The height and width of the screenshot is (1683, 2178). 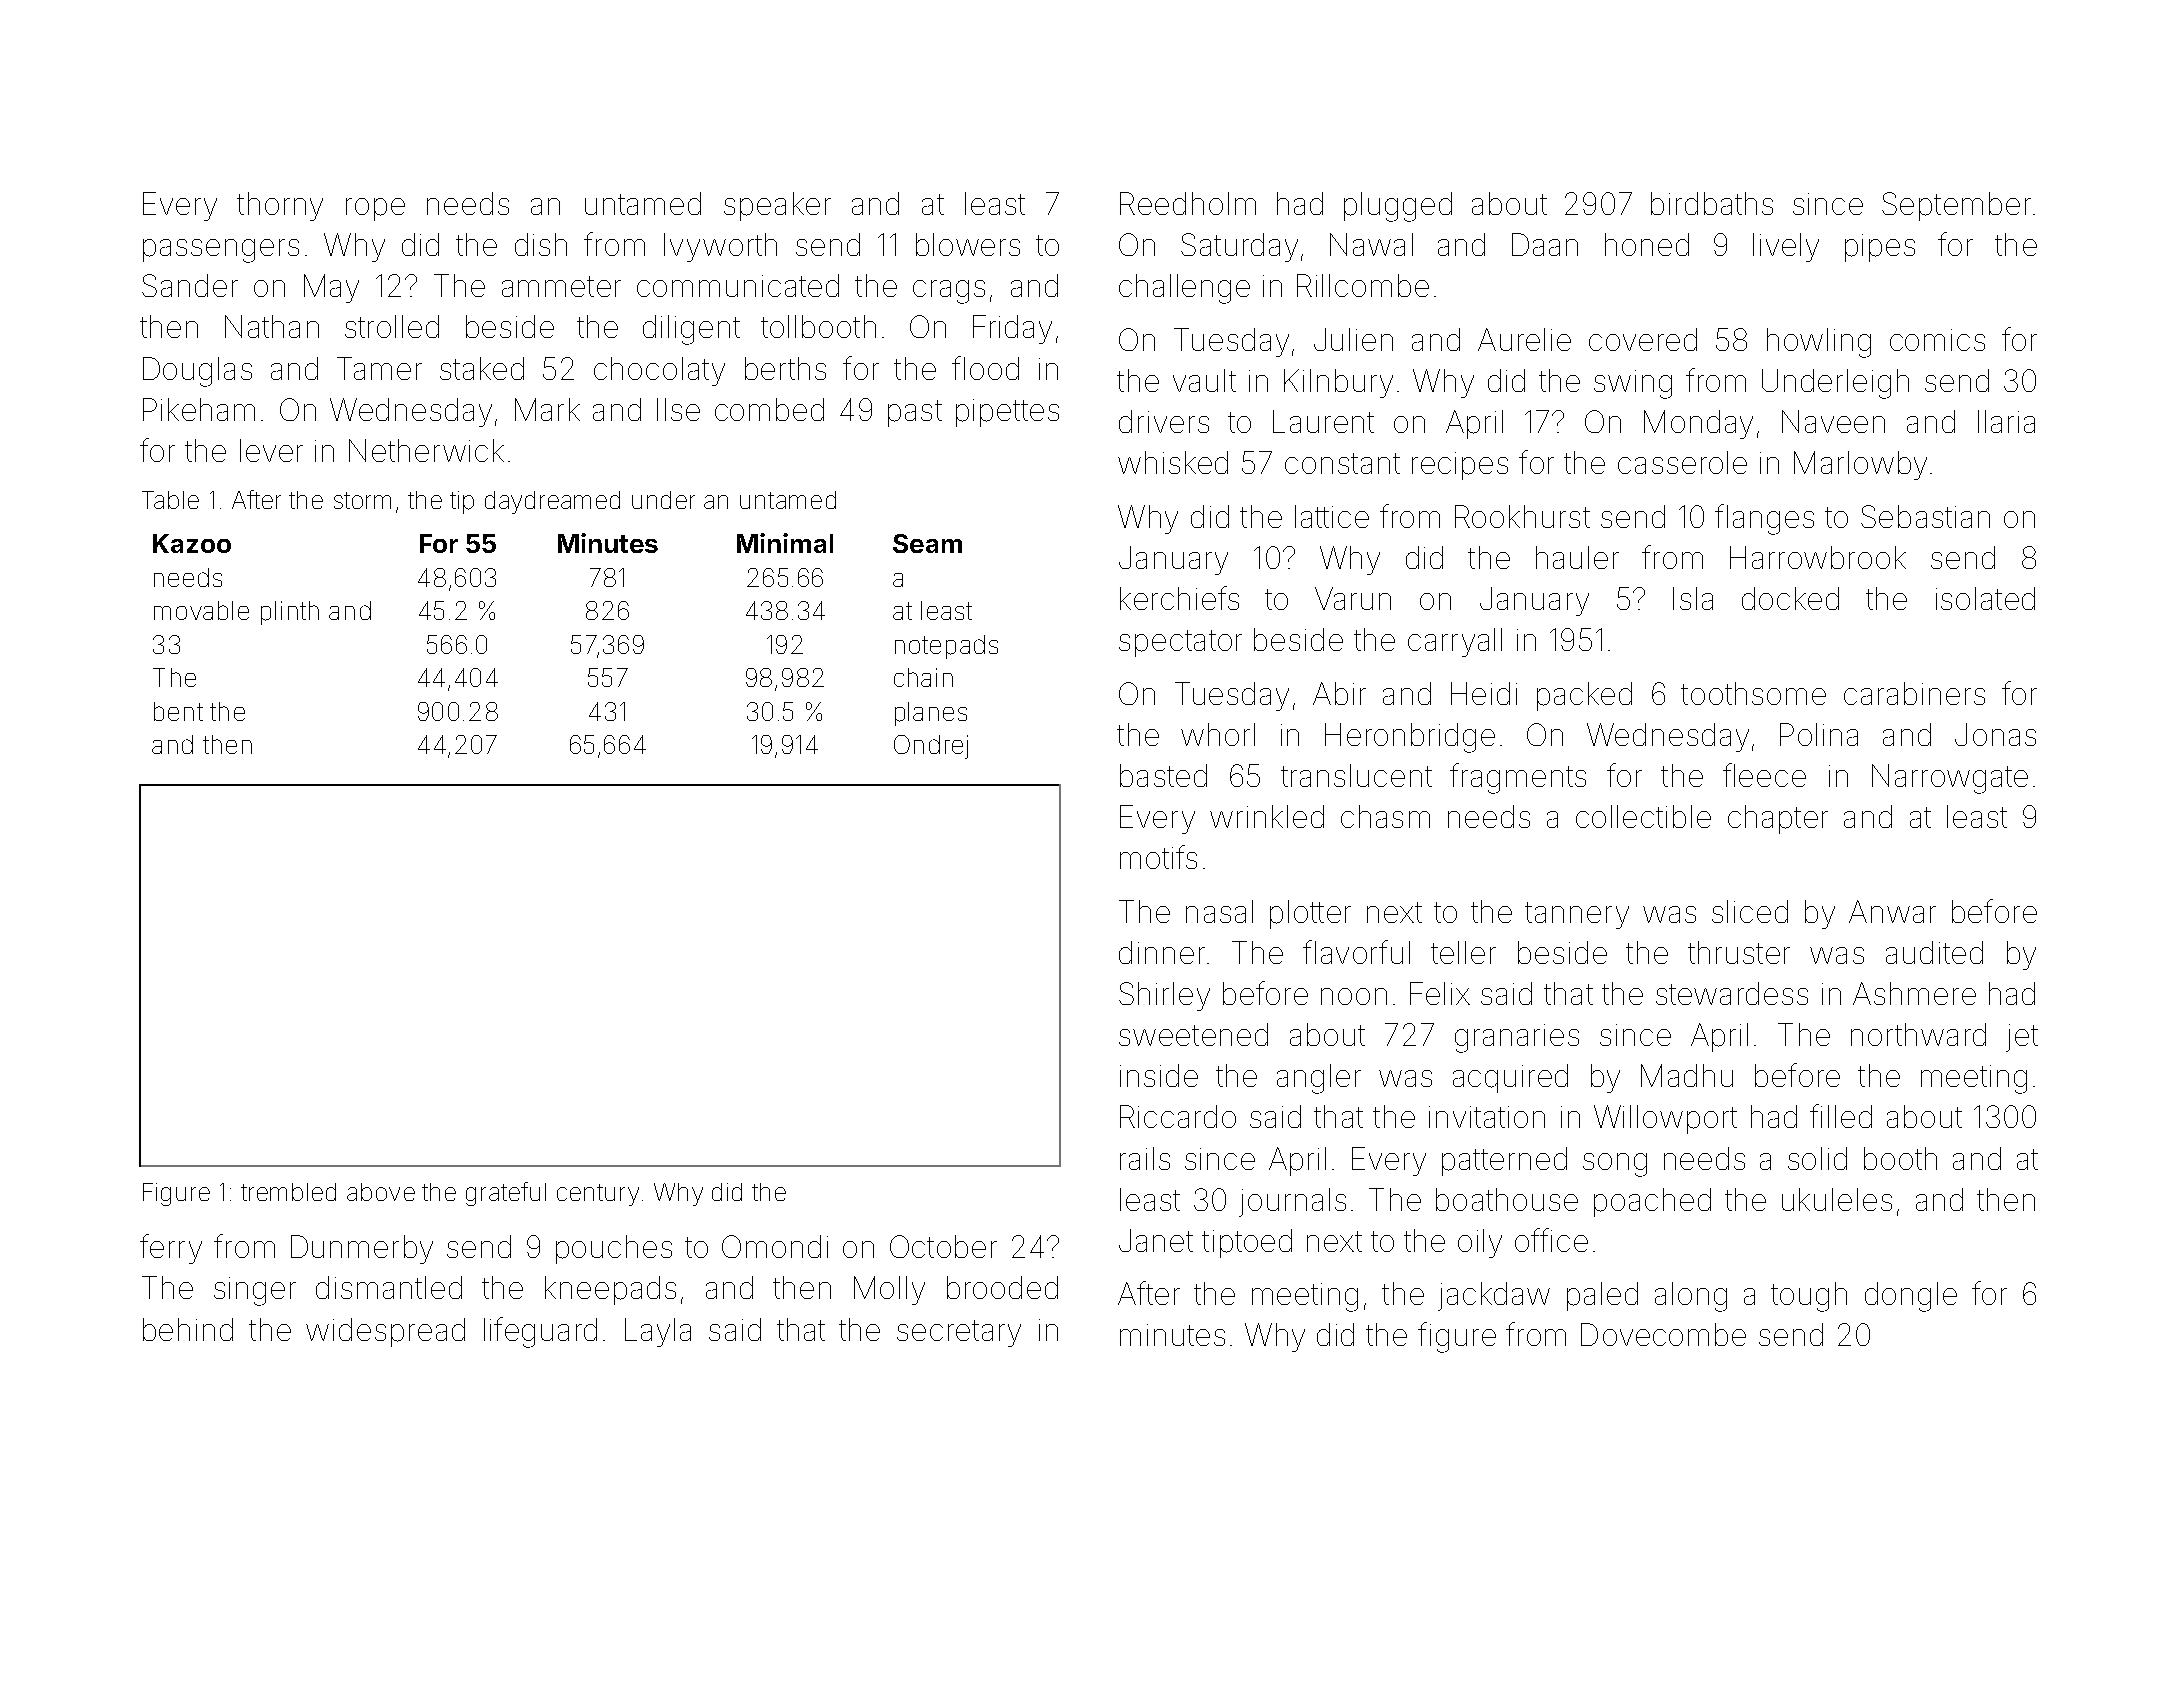 I want to click on daydreamed, so click(x=552, y=502).
